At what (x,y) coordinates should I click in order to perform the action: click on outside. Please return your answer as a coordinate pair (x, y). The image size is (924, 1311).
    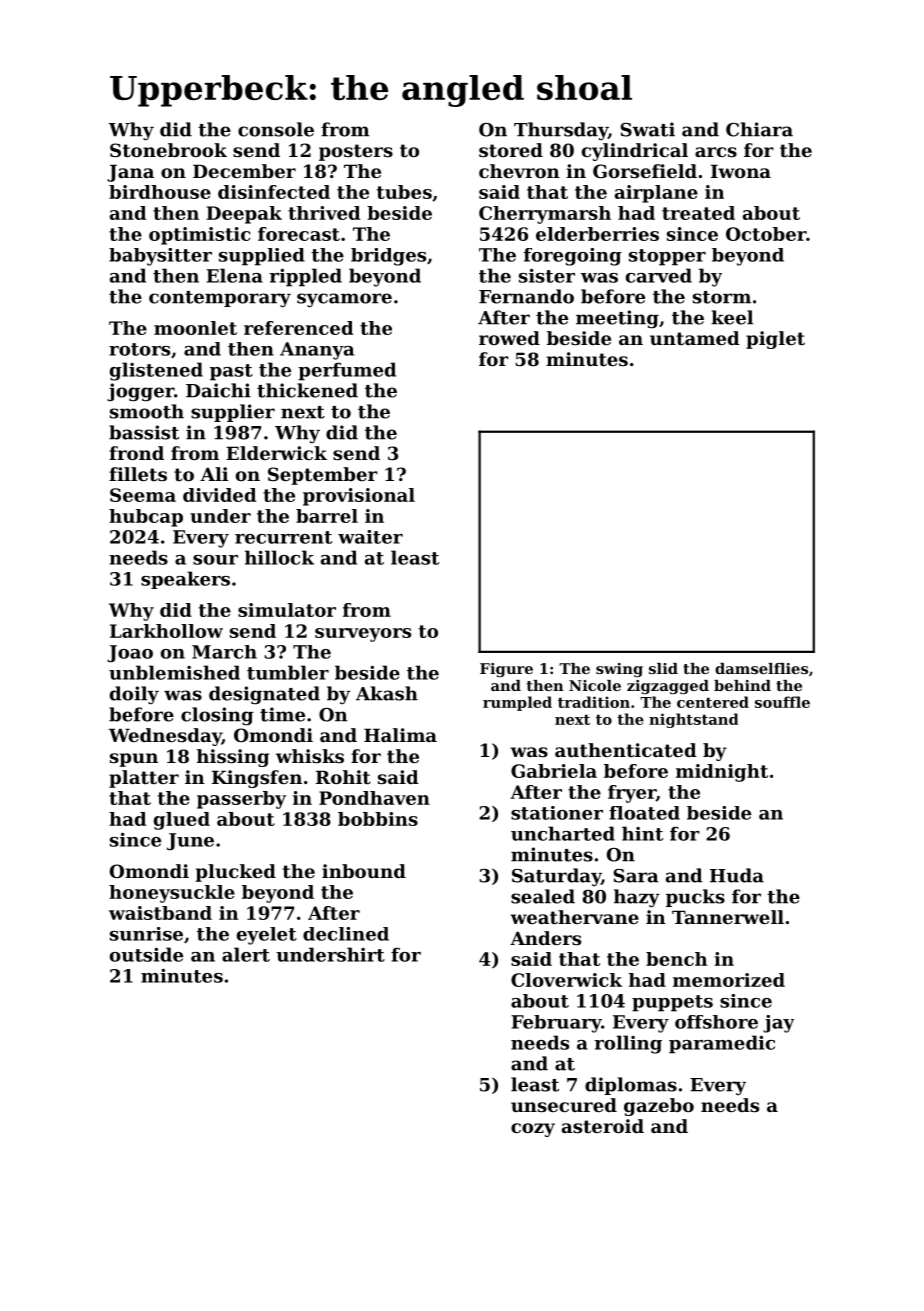
    Looking at the image, I should click on (146, 954).
